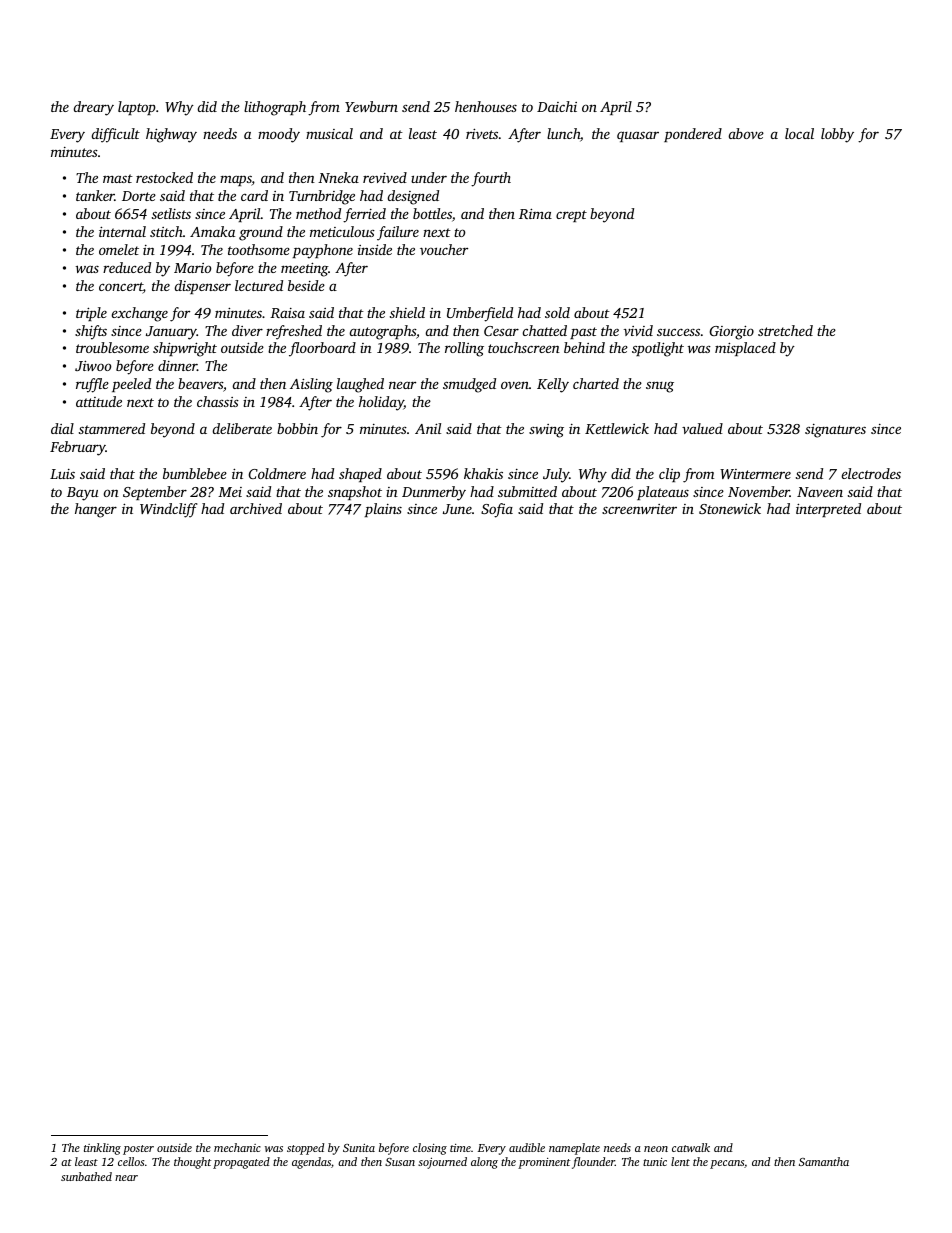 This screenshot has height=1233, width=952. Describe the element at coordinates (96, 510) in the screenshot. I see `hanger` at that location.
